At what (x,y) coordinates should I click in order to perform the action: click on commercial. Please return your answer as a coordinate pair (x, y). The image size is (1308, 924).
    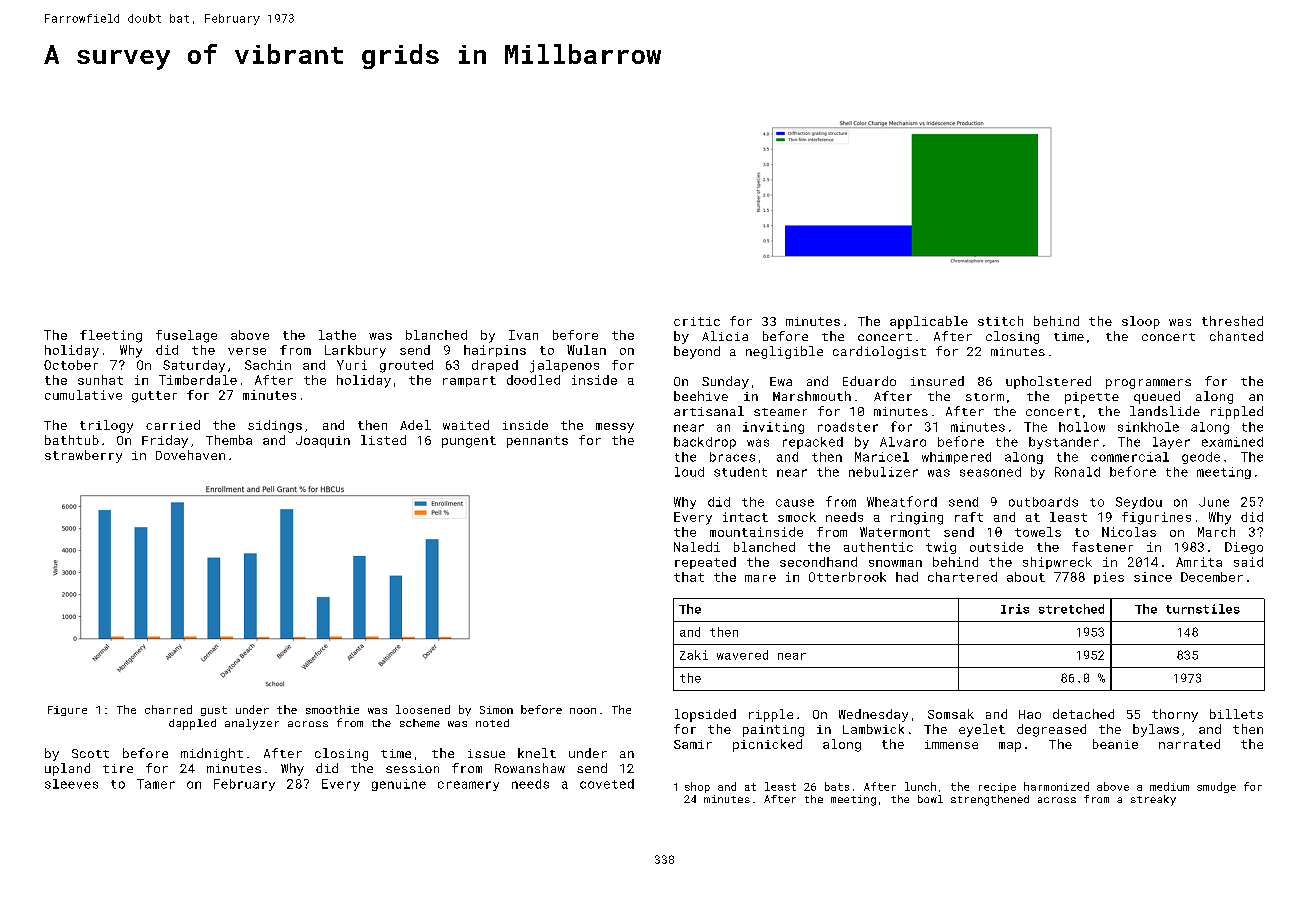
    Looking at the image, I should click on (1130, 457).
